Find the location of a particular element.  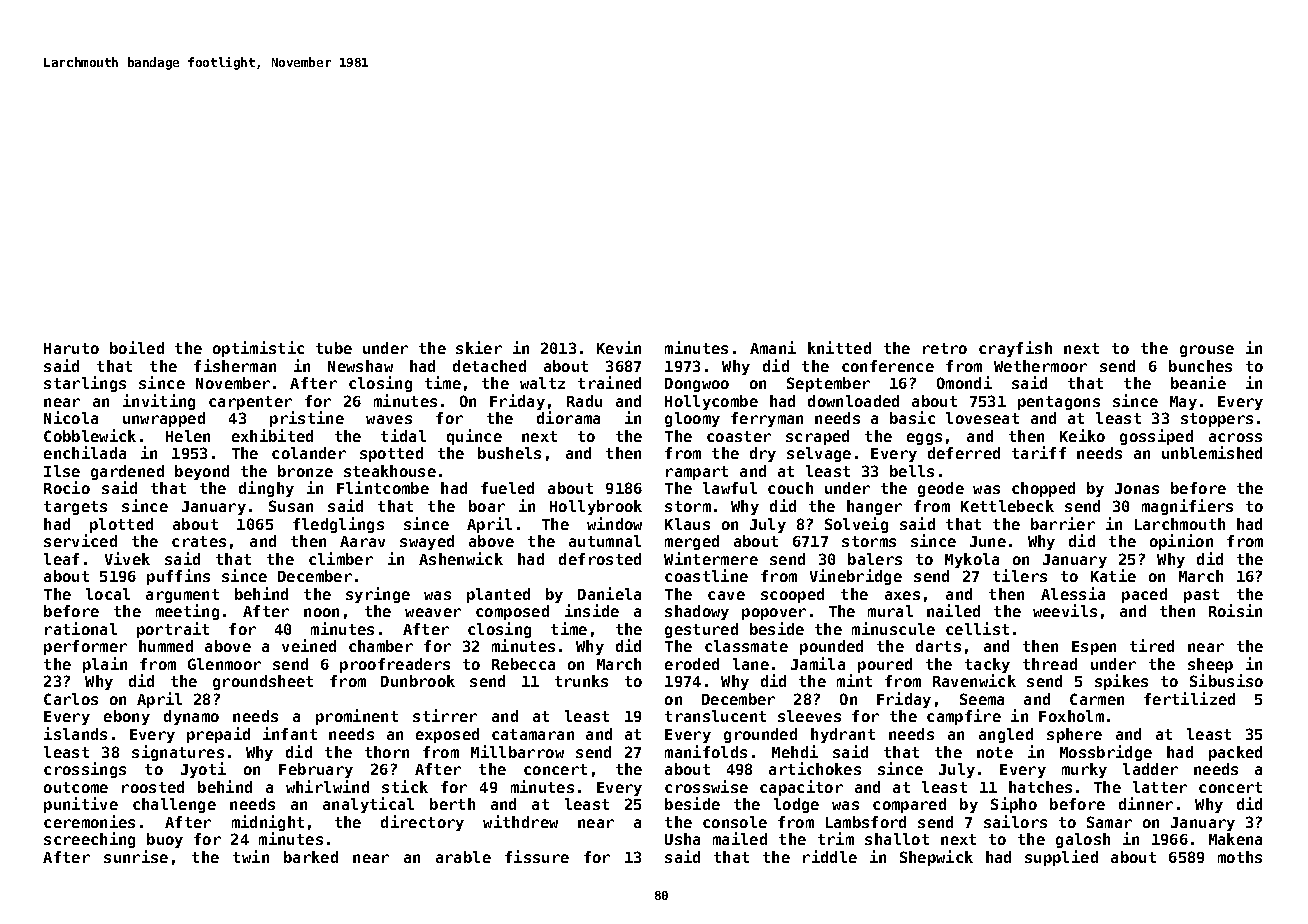

beanie is located at coordinates (1198, 382).
